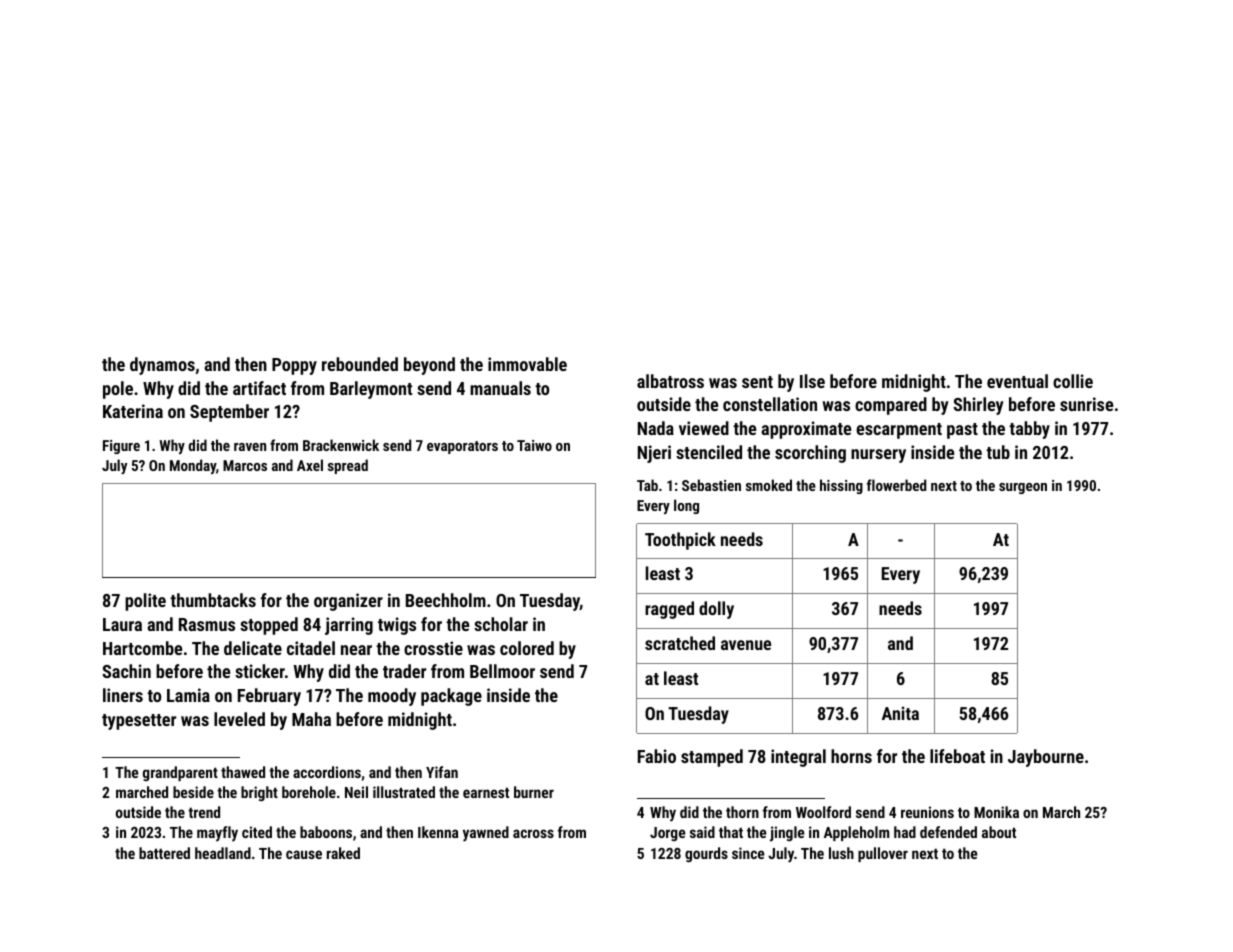 Image resolution: width=1233 pixels, height=952 pixels. Describe the element at coordinates (957, 756) in the image. I see `lifeboat` at that location.
